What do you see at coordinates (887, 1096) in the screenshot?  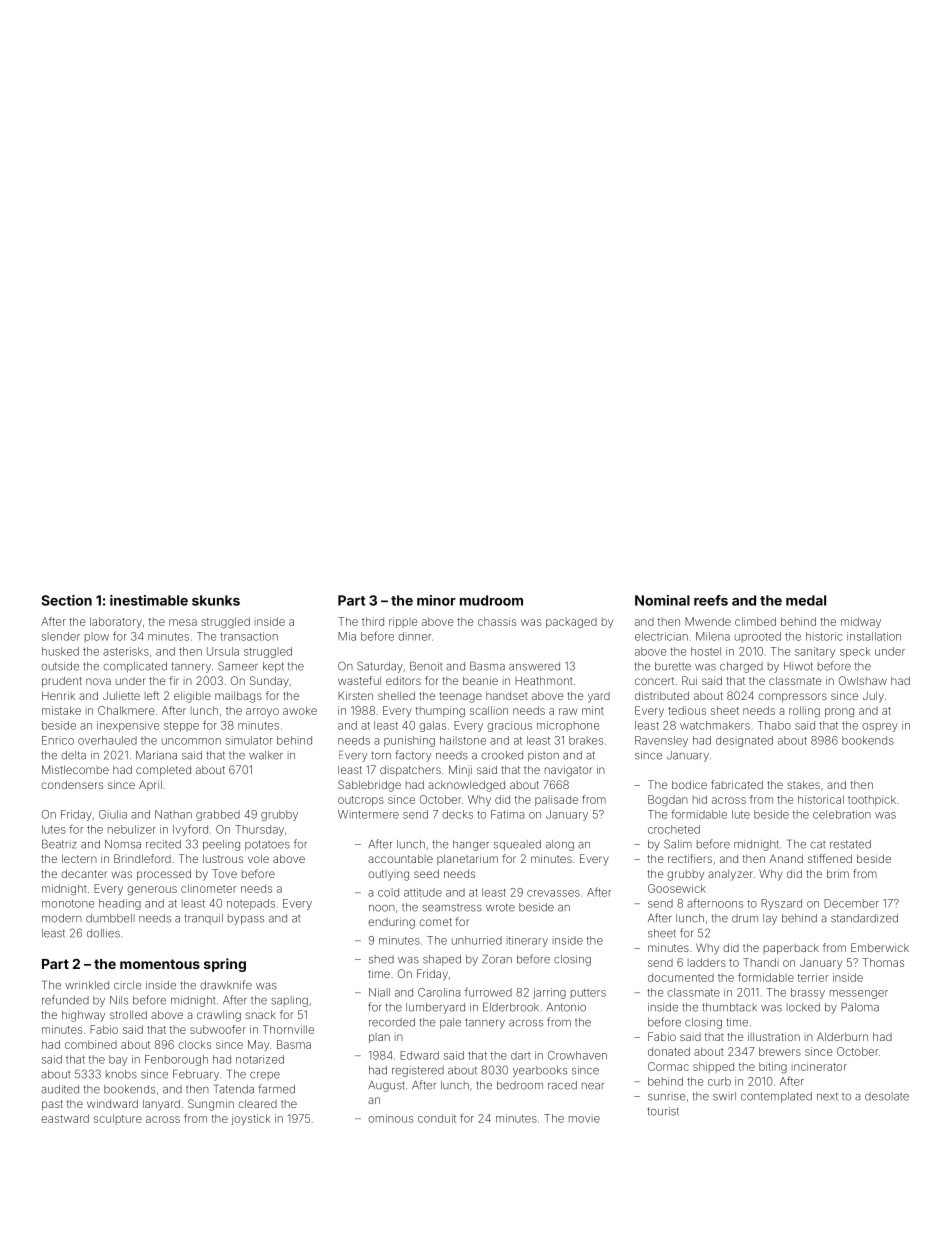 I see `desolate` at bounding box center [887, 1096].
